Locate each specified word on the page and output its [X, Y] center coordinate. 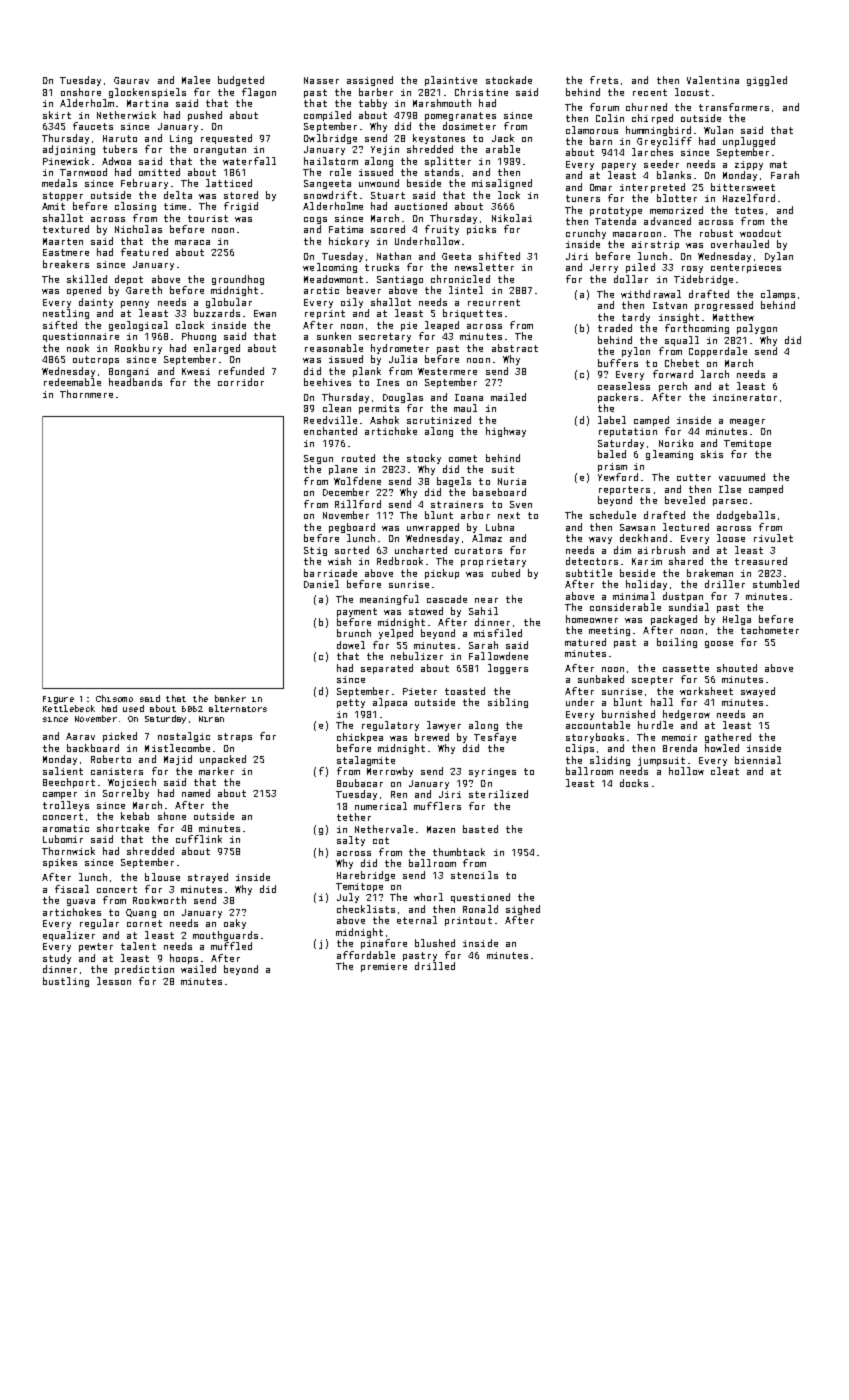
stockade [509, 80]
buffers [618, 363]
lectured [686, 527]
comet [463, 458]
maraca [192, 242]
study [57, 959]
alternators [238, 708]
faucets [93, 126]
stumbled [776, 584]
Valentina [713, 80]
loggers [508, 669]
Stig [315, 551]
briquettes [472, 314]
